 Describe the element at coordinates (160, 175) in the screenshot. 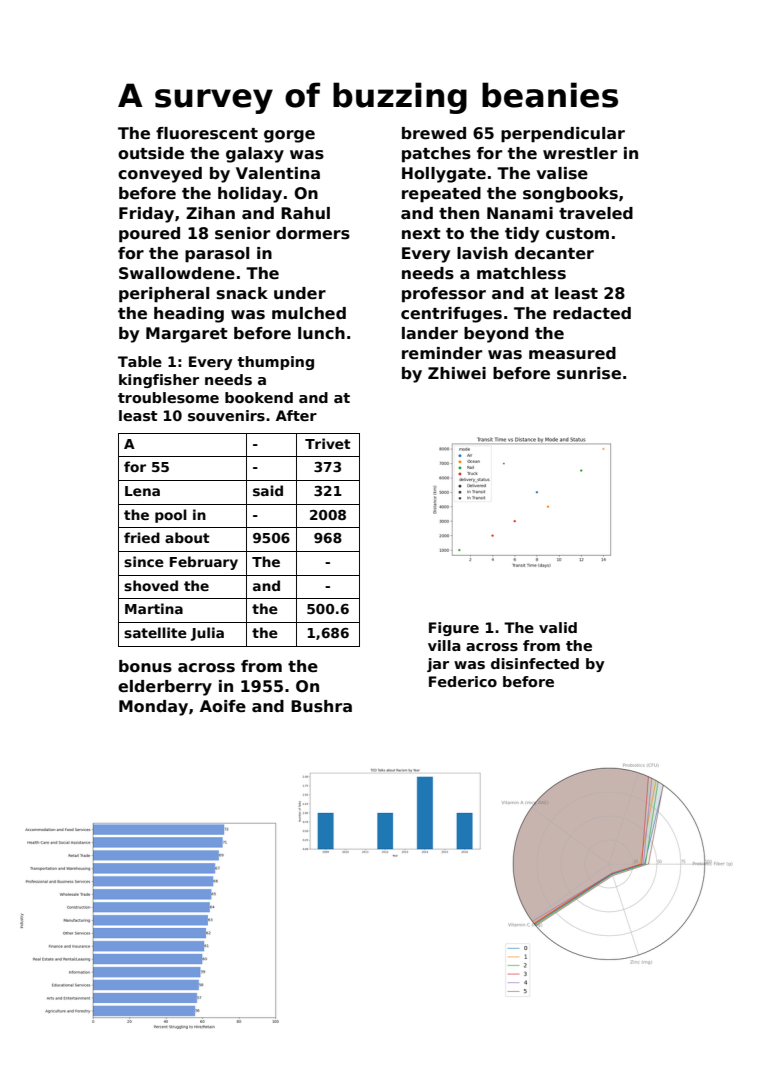

I see `conveyed` at that location.
